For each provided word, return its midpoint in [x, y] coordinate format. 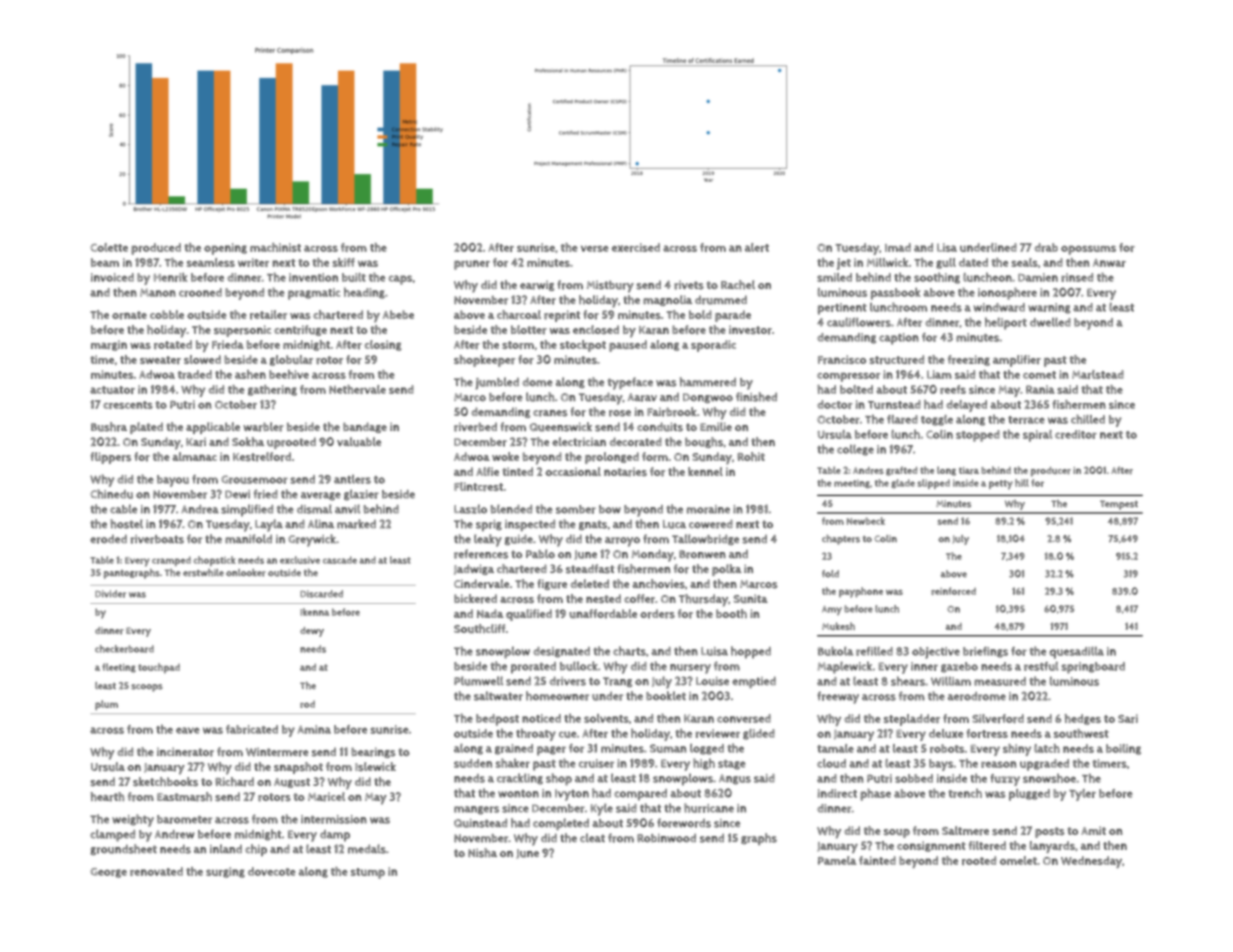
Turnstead [894, 404]
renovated [156, 871]
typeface [630, 383]
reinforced [953, 591]
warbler [263, 427]
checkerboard [124, 649]
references [481, 554]
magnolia [667, 300]
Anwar [1109, 263]
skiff [343, 262]
